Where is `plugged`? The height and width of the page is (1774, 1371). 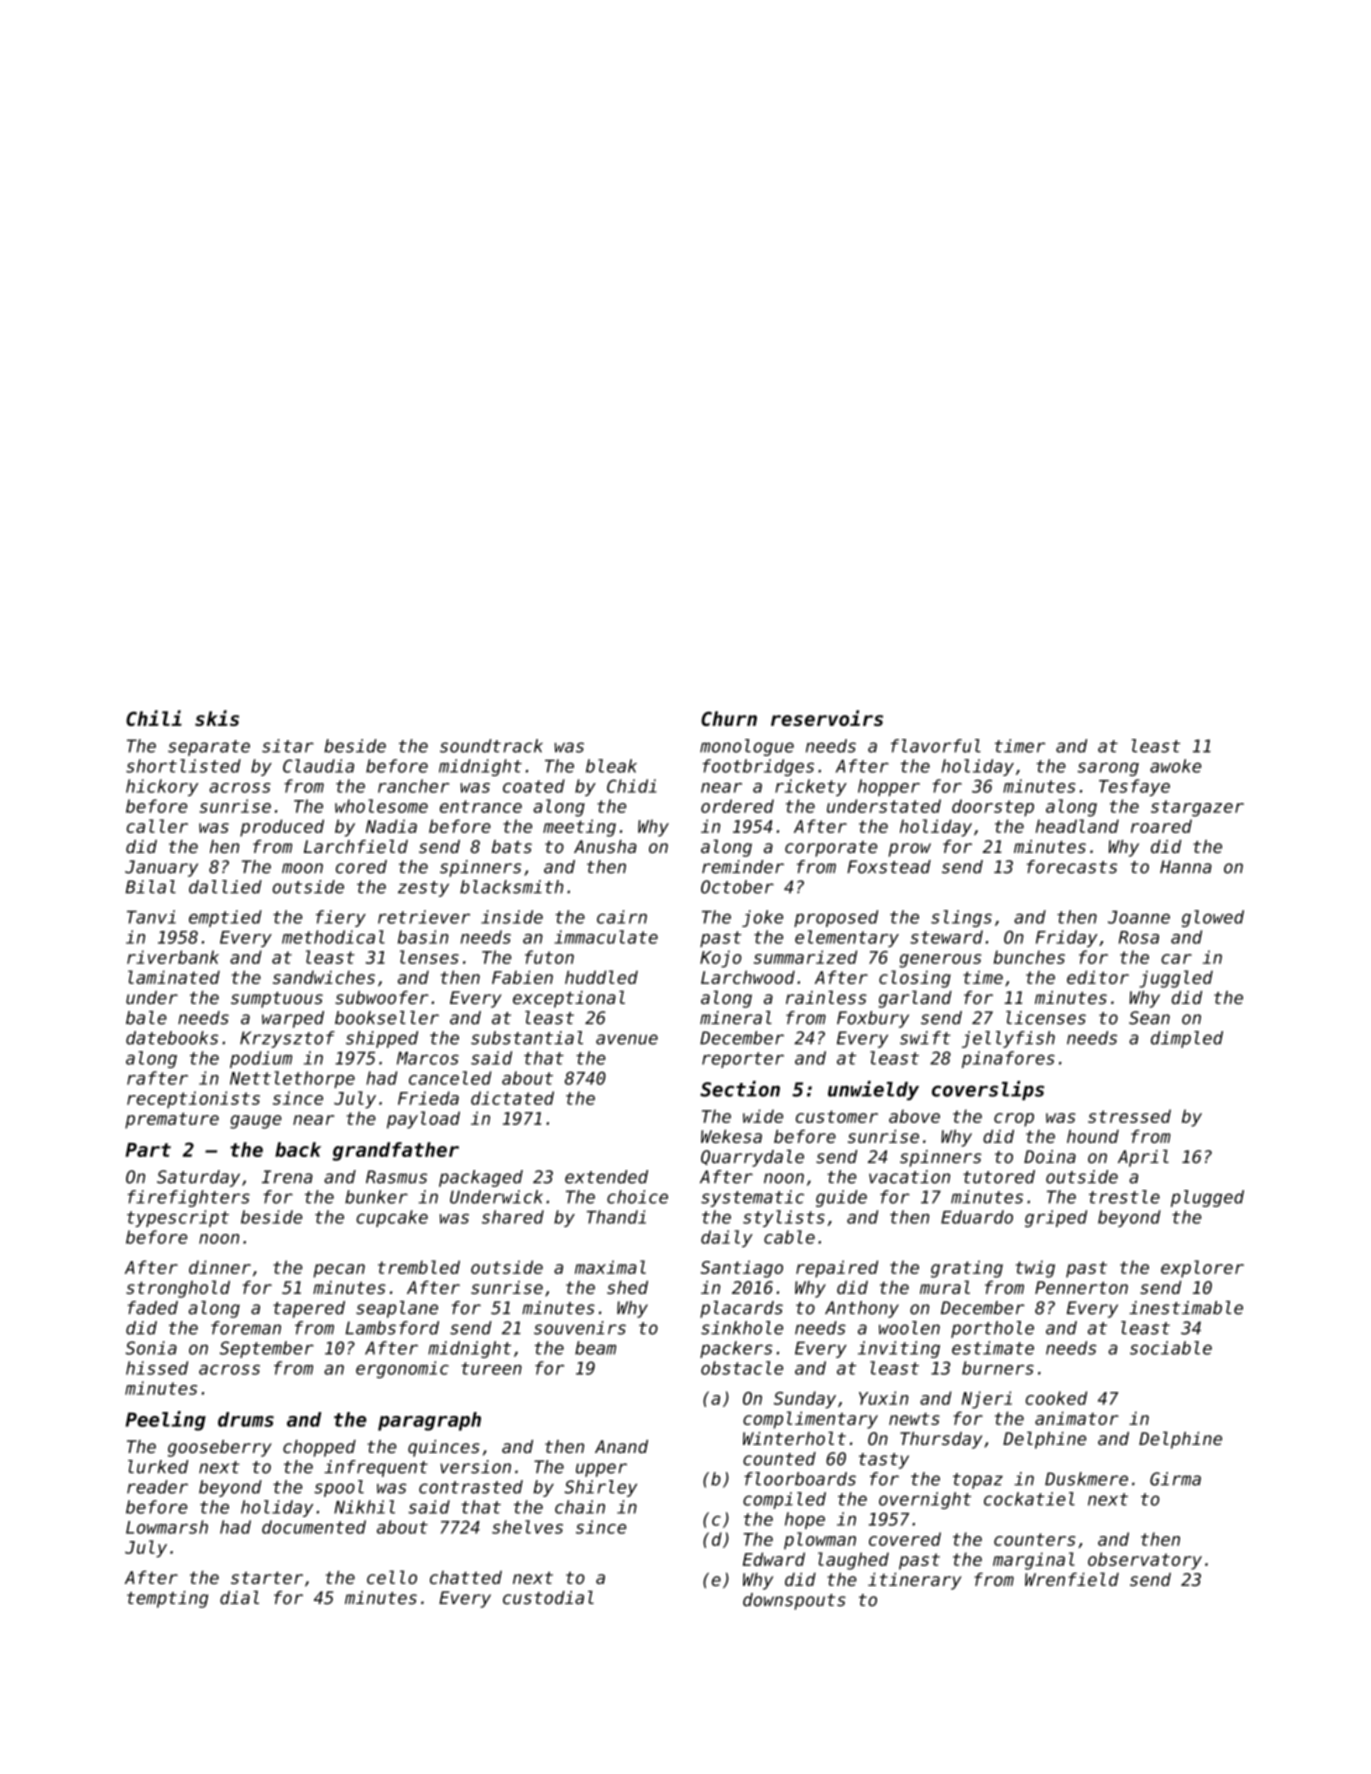
plugged is located at coordinates (1207, 1198).
